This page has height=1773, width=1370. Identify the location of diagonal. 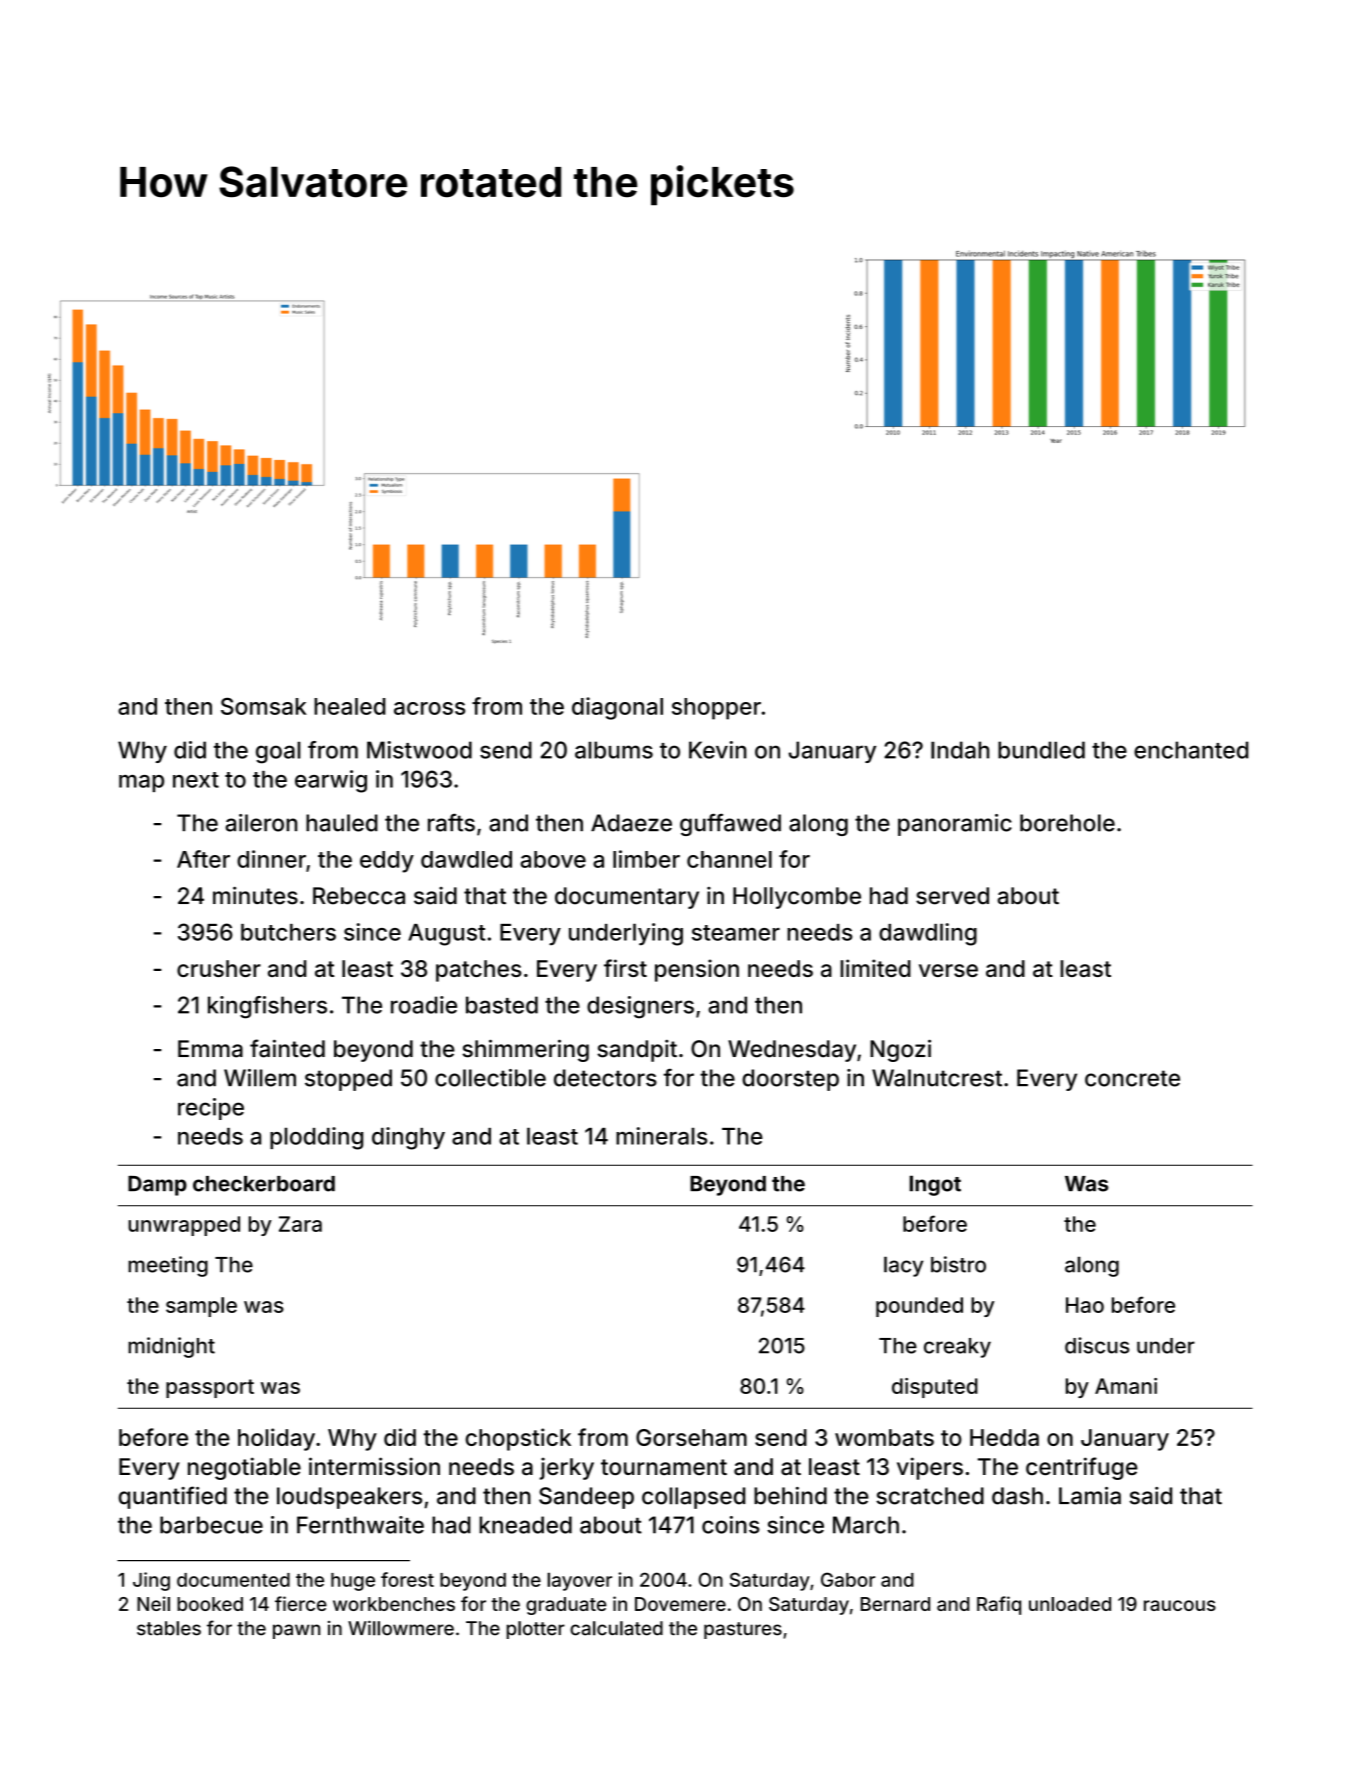
(617, 708).
